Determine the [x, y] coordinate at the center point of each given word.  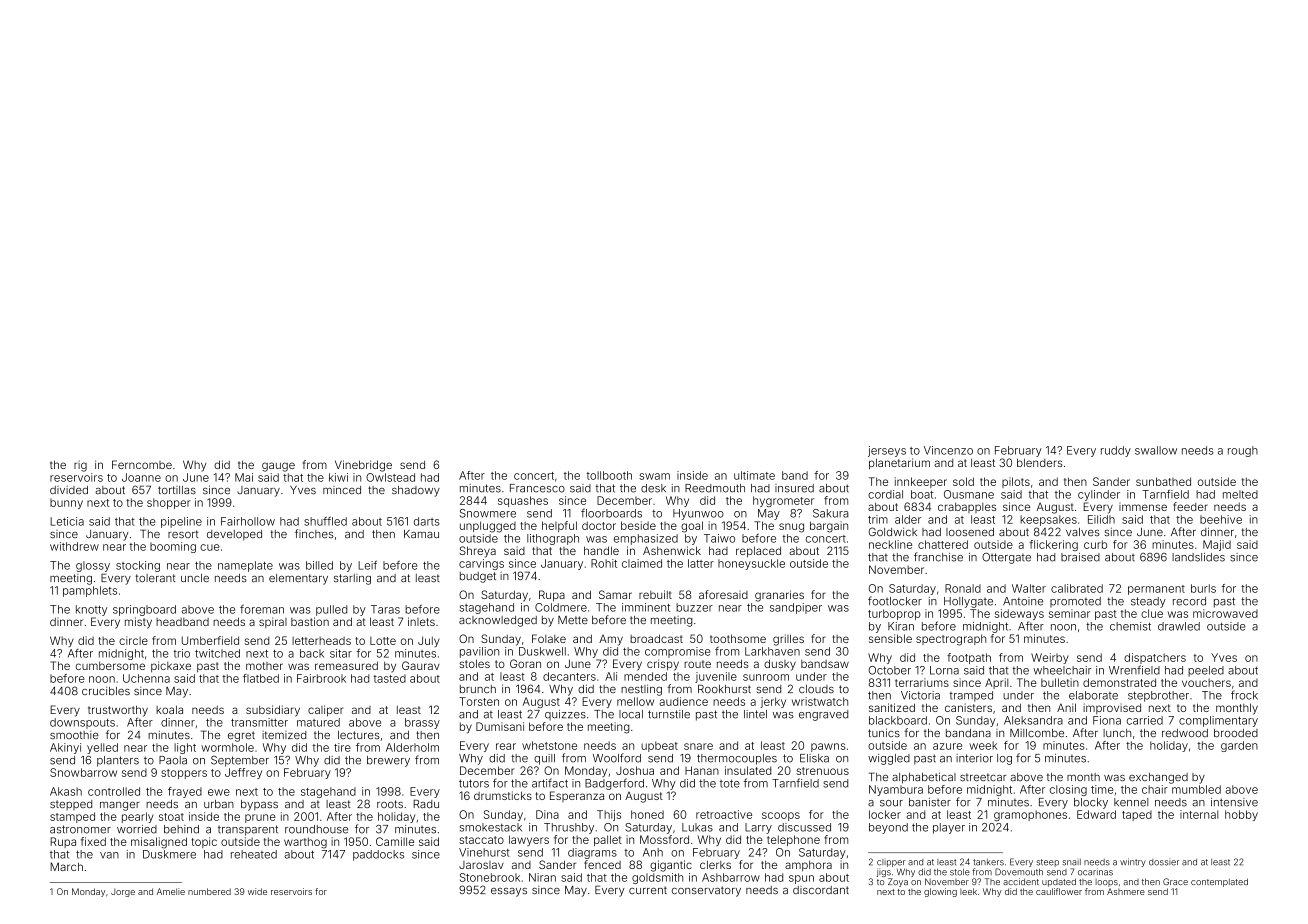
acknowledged [498, 621]
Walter [1029, 588]
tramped [971, 696]
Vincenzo [948, 450]
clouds [816, 689]
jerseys [887, 451]
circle [133, 640]
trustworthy [118, 711]
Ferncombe [142, 464]
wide [257, 891]
